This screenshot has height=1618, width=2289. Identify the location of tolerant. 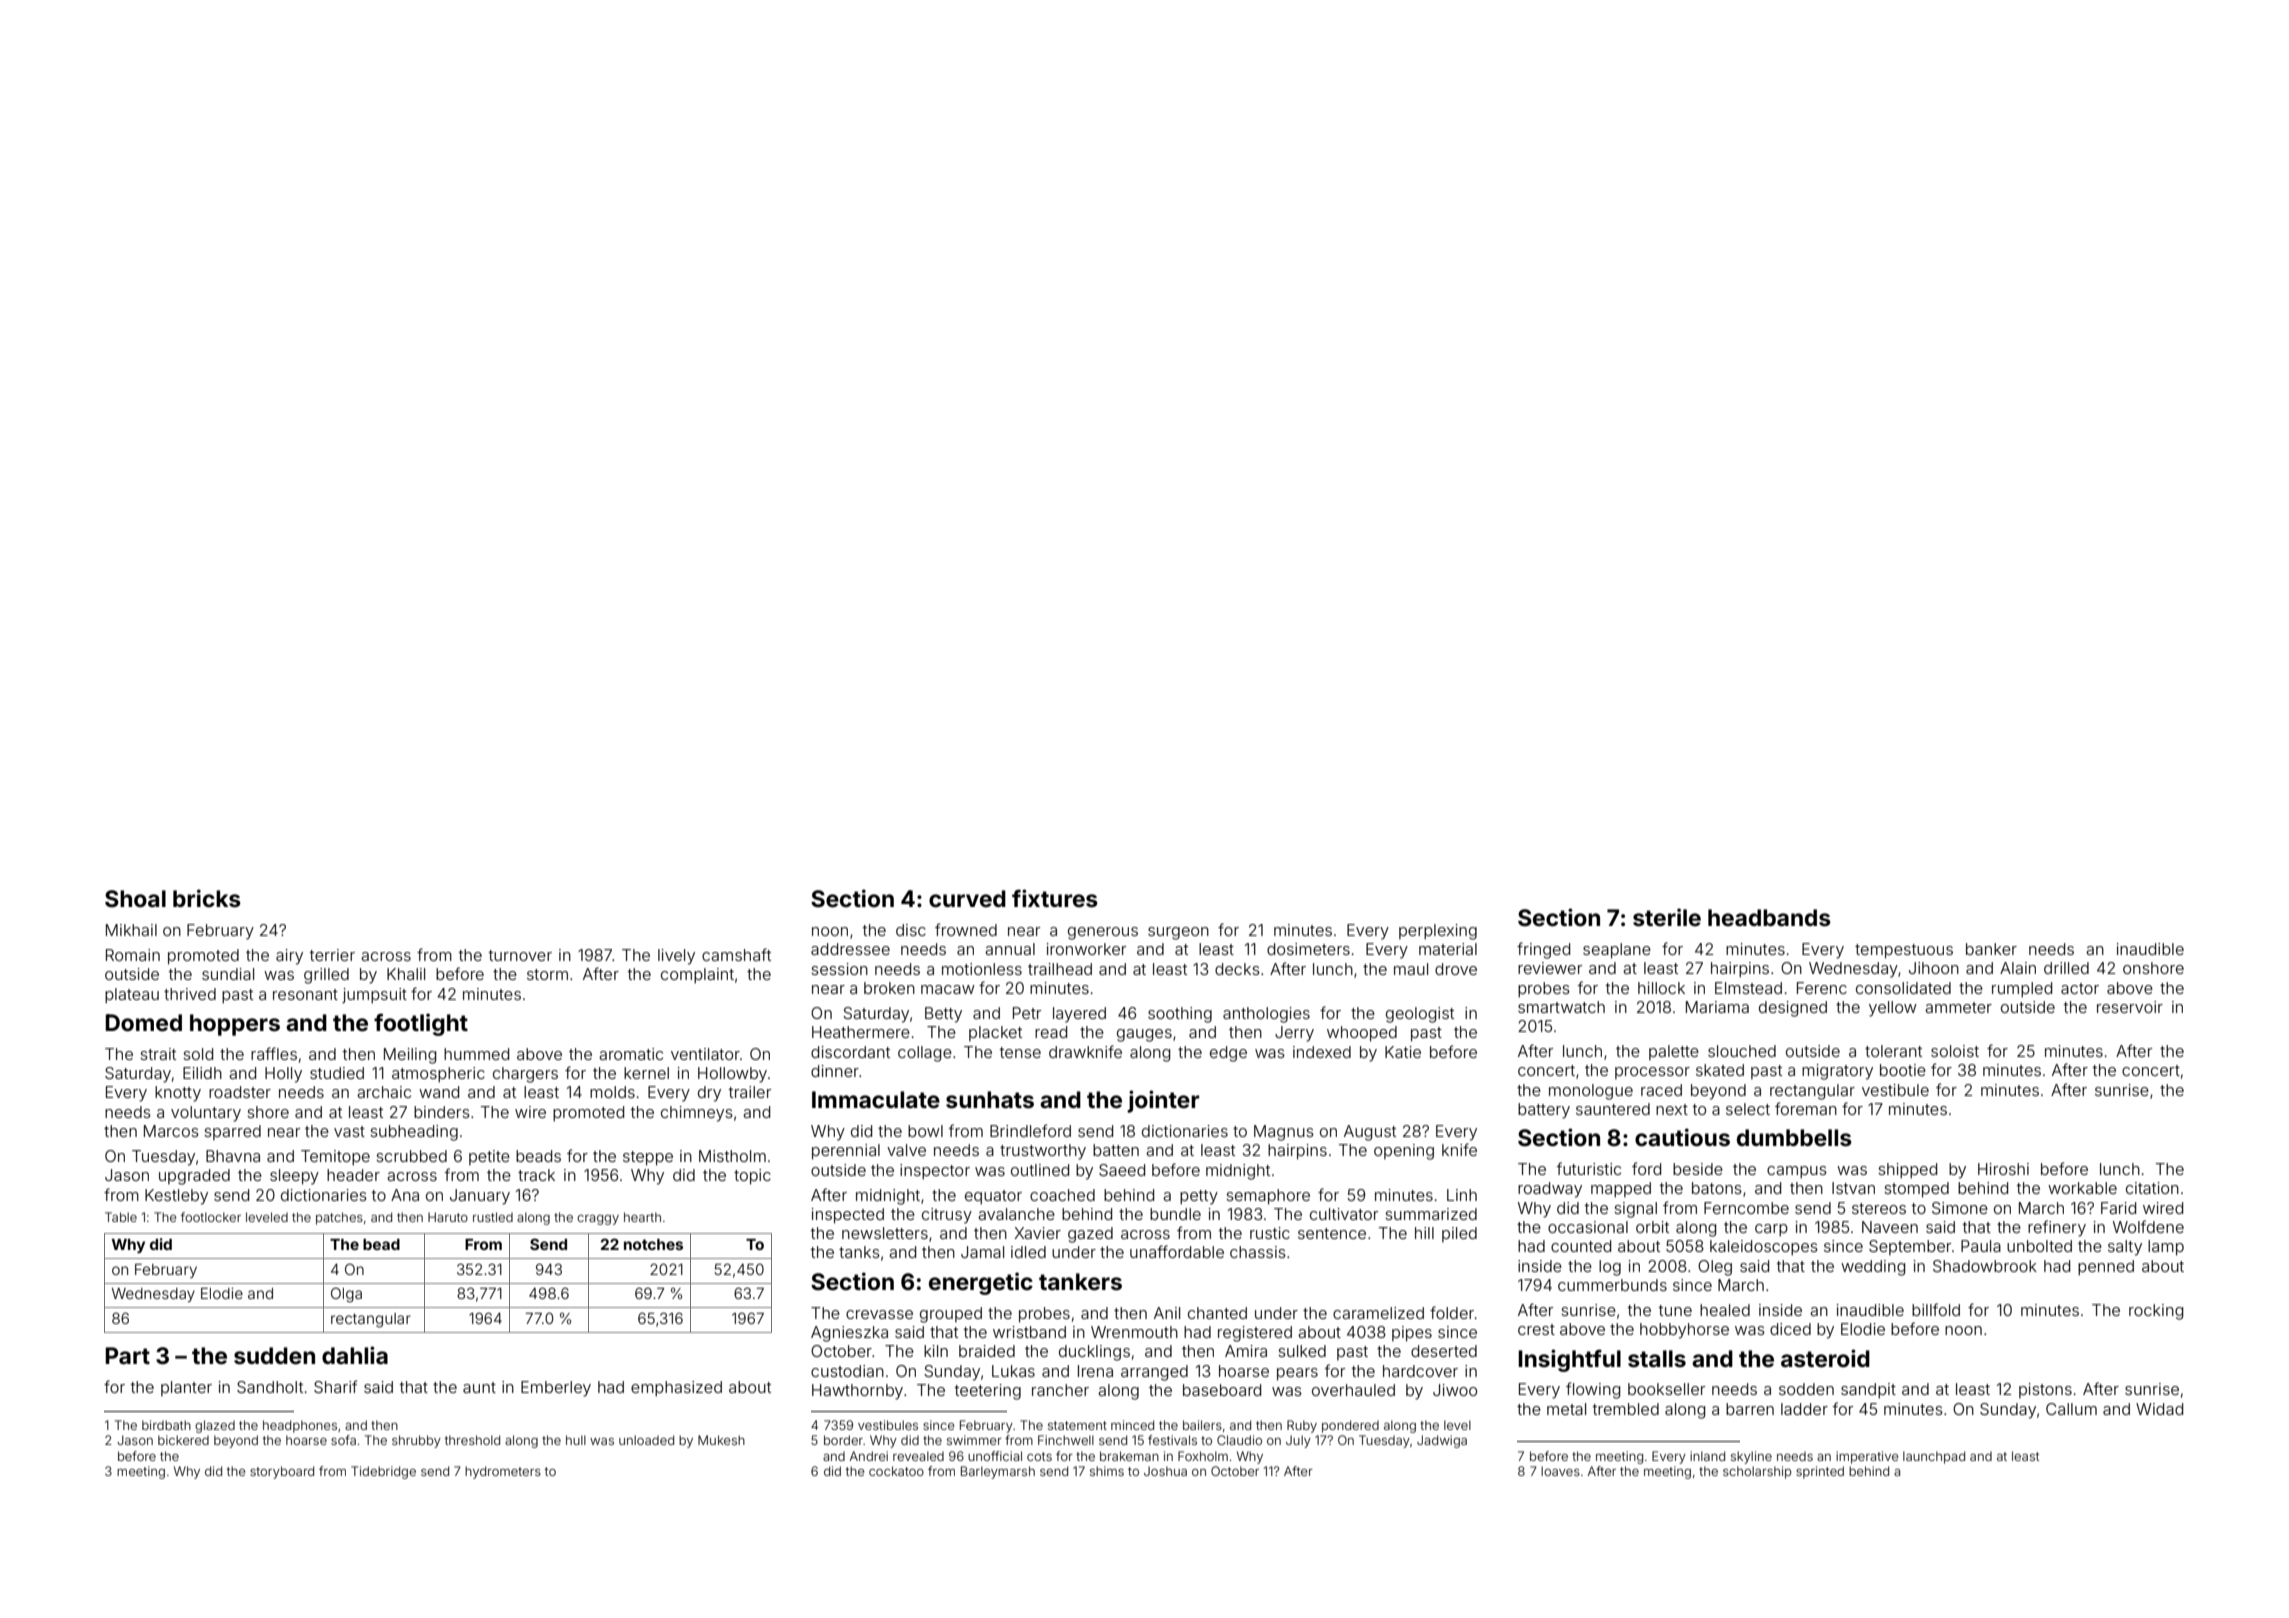
(1893, 1051).
